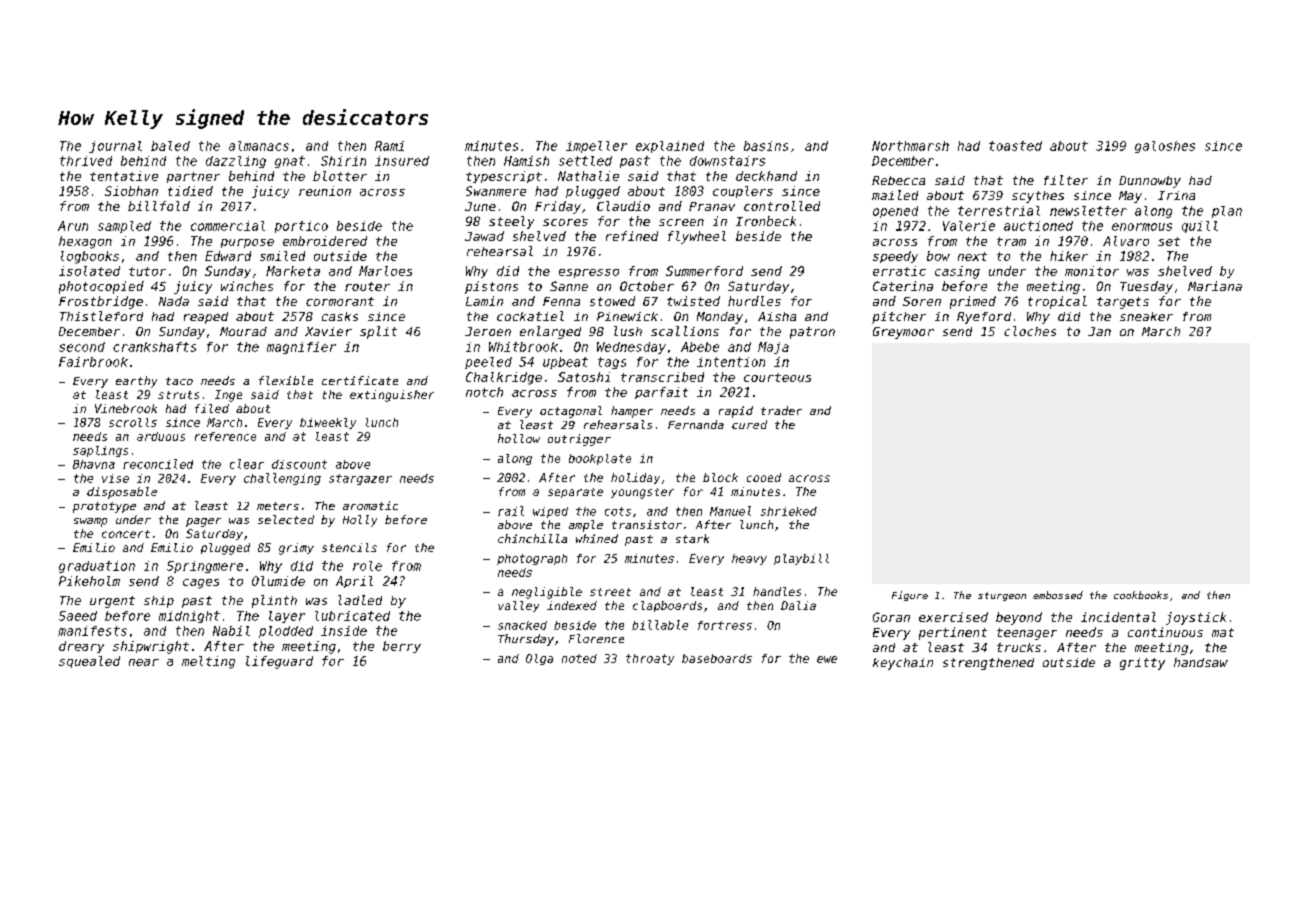 Image resolution: width=1308 pixels, height=924 pixels. Describe the element at coordinates (895, 195) in the page. I see `mailed` at that location.
